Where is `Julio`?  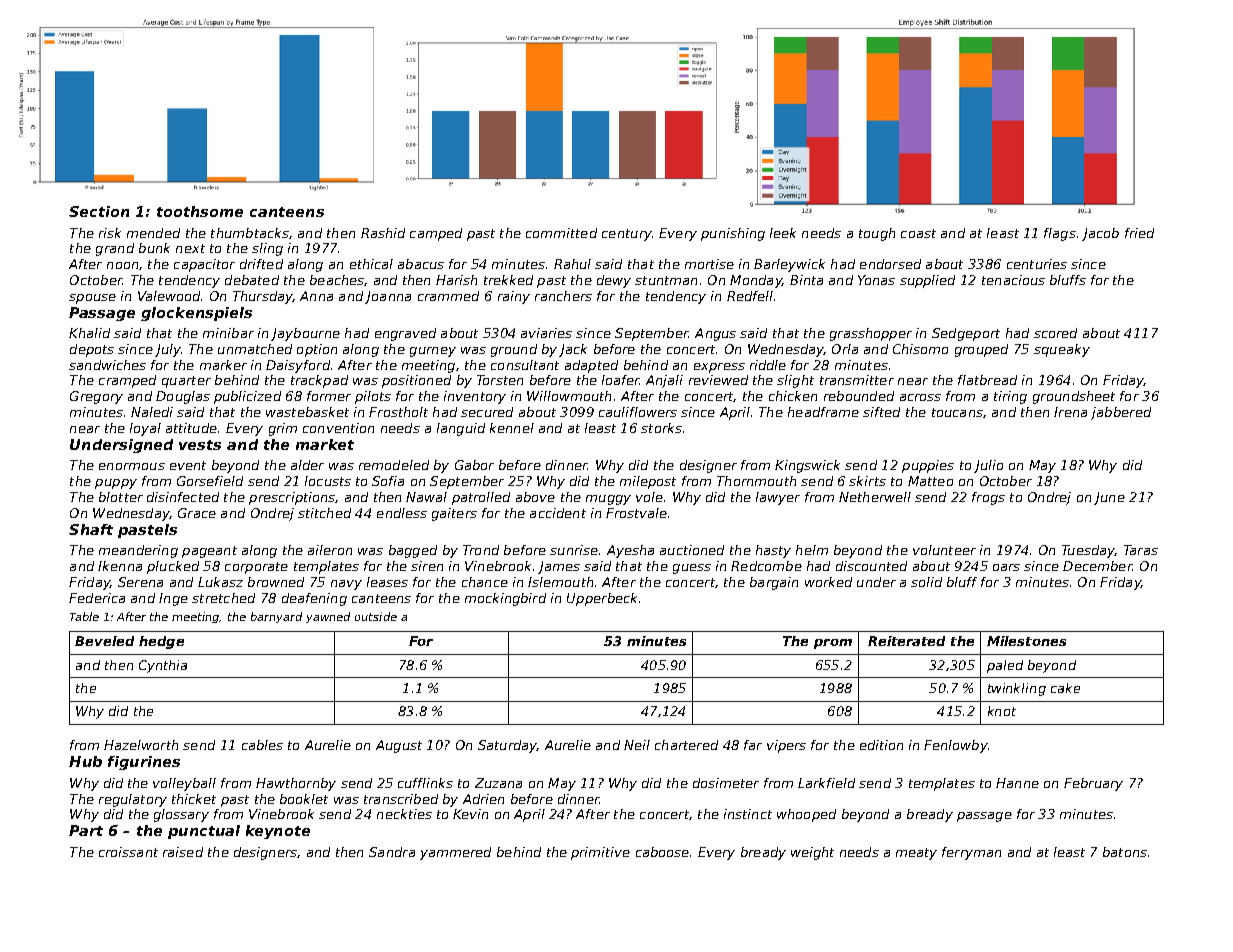 Julio is located at coordinates (988, 466).
